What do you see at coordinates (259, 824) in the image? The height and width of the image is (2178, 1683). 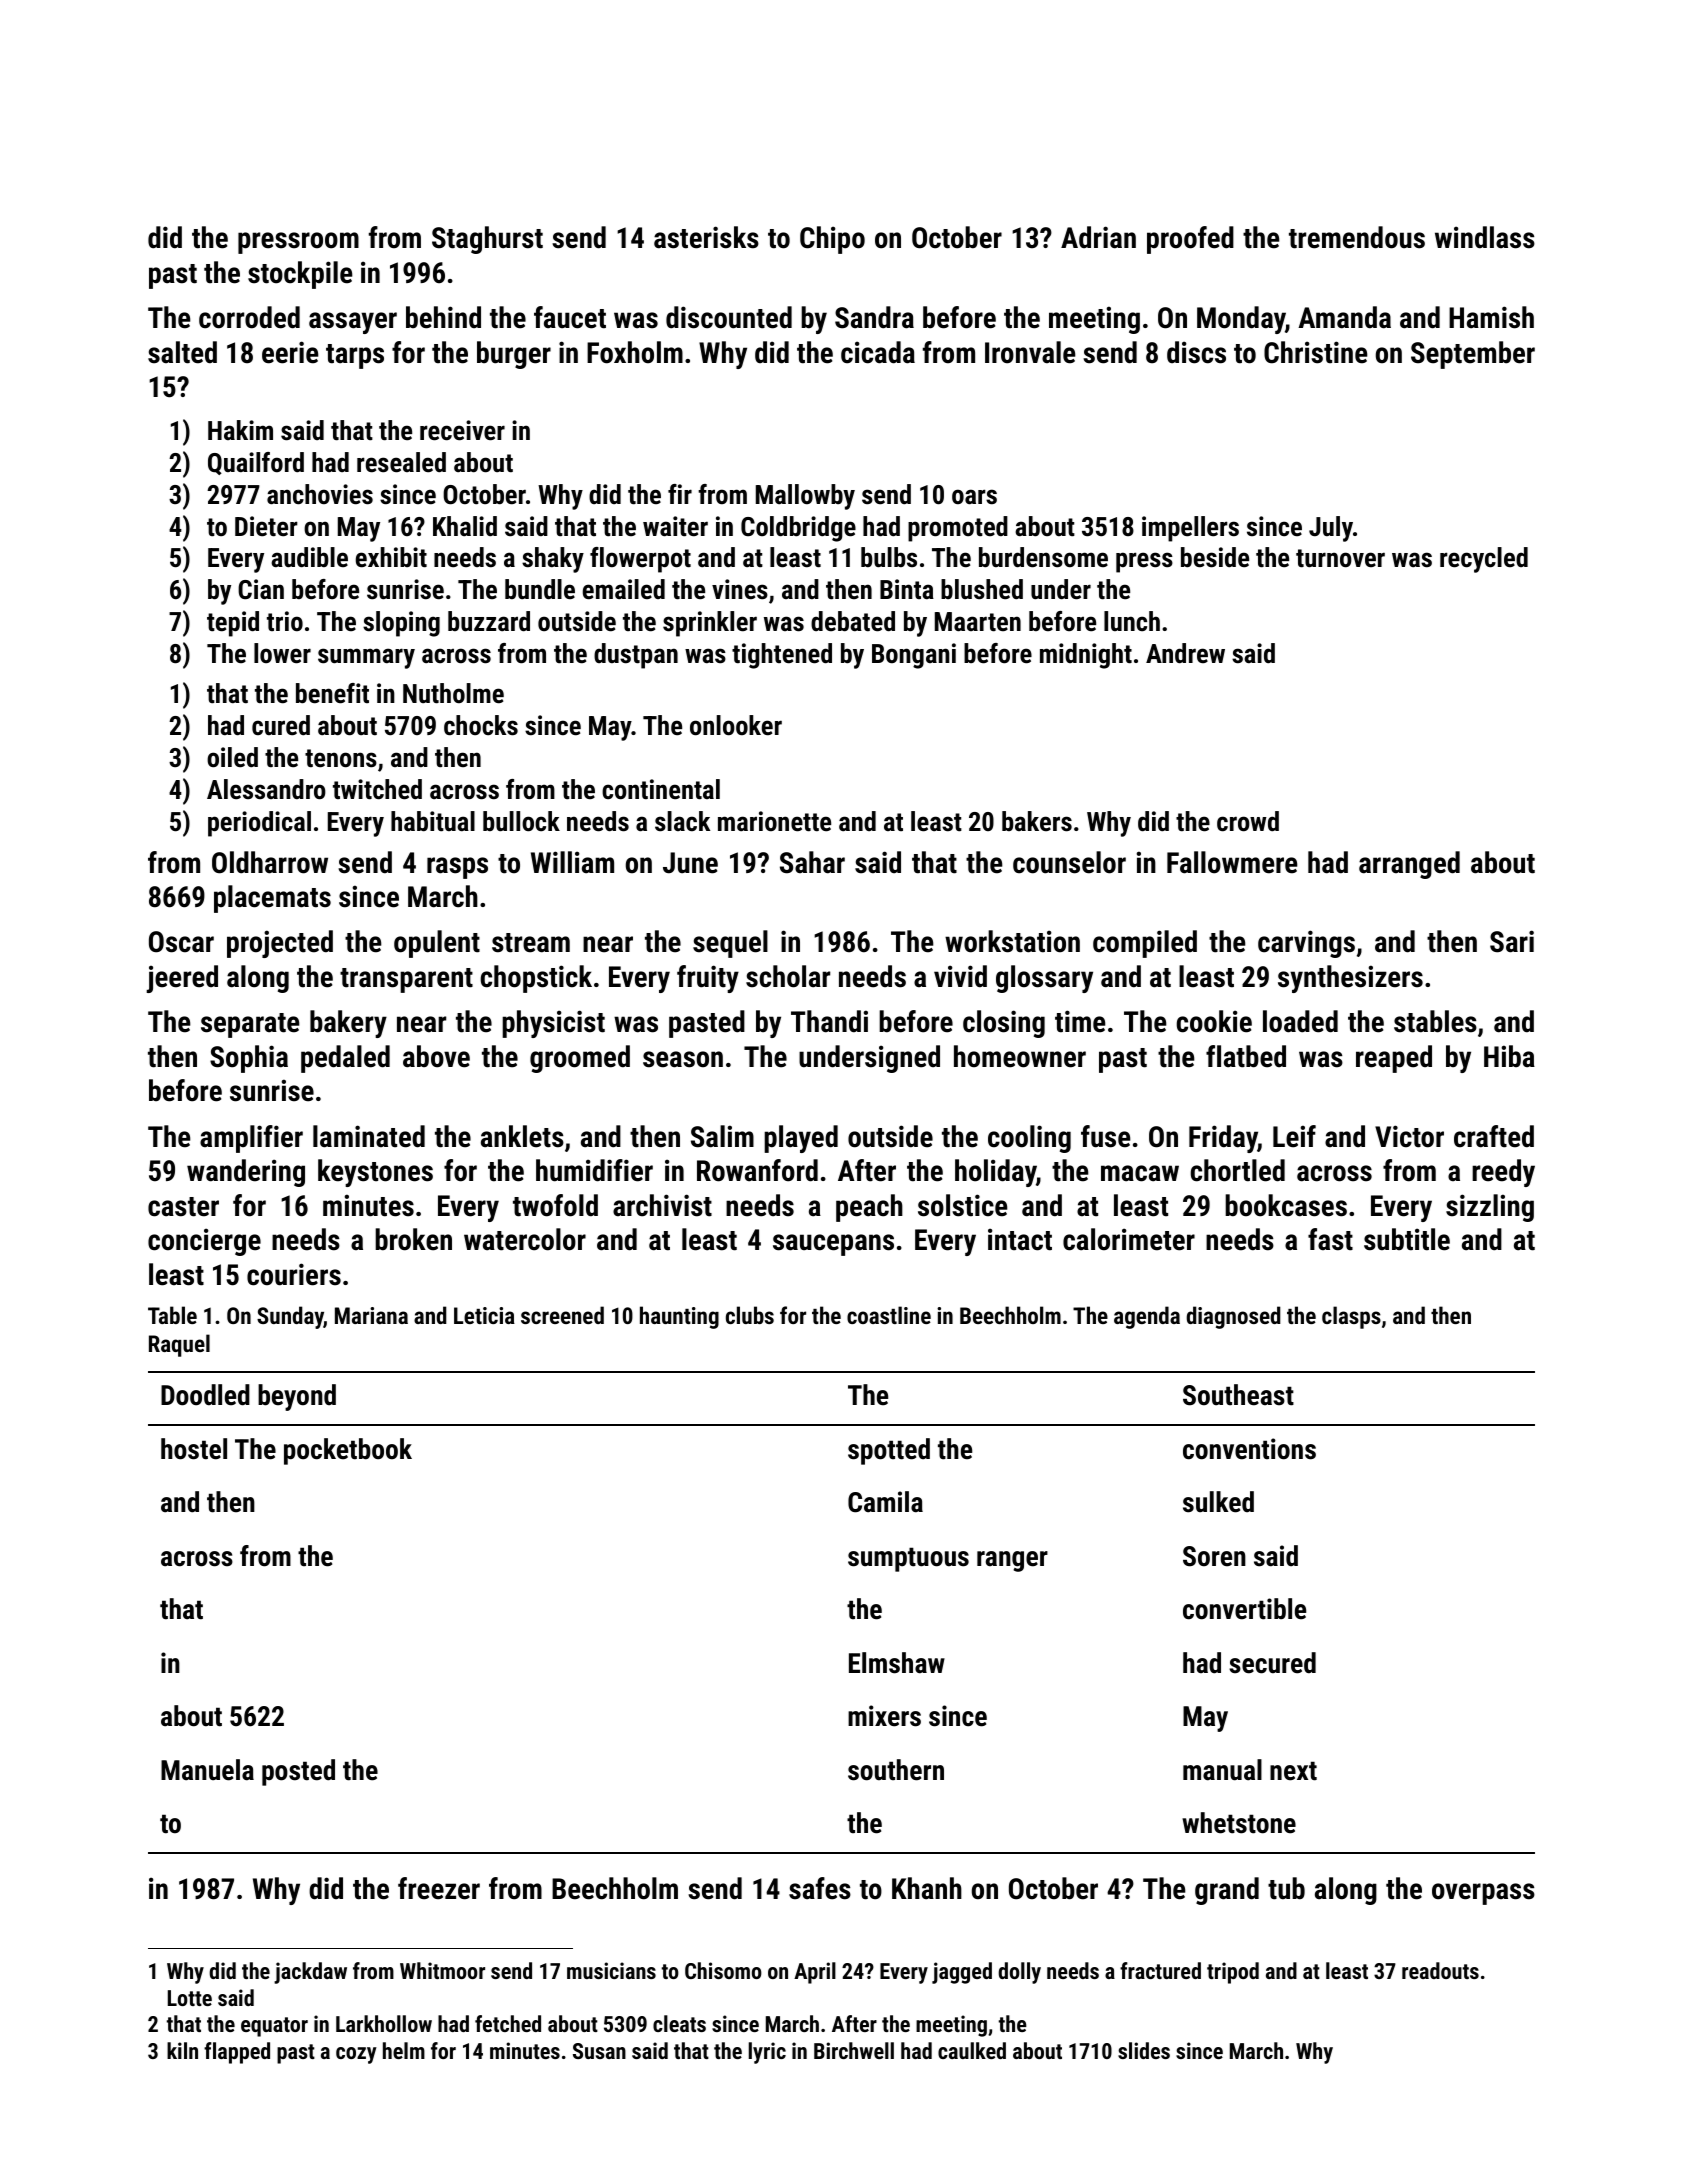 I see `periodical` at bounding box center [259, 824].
